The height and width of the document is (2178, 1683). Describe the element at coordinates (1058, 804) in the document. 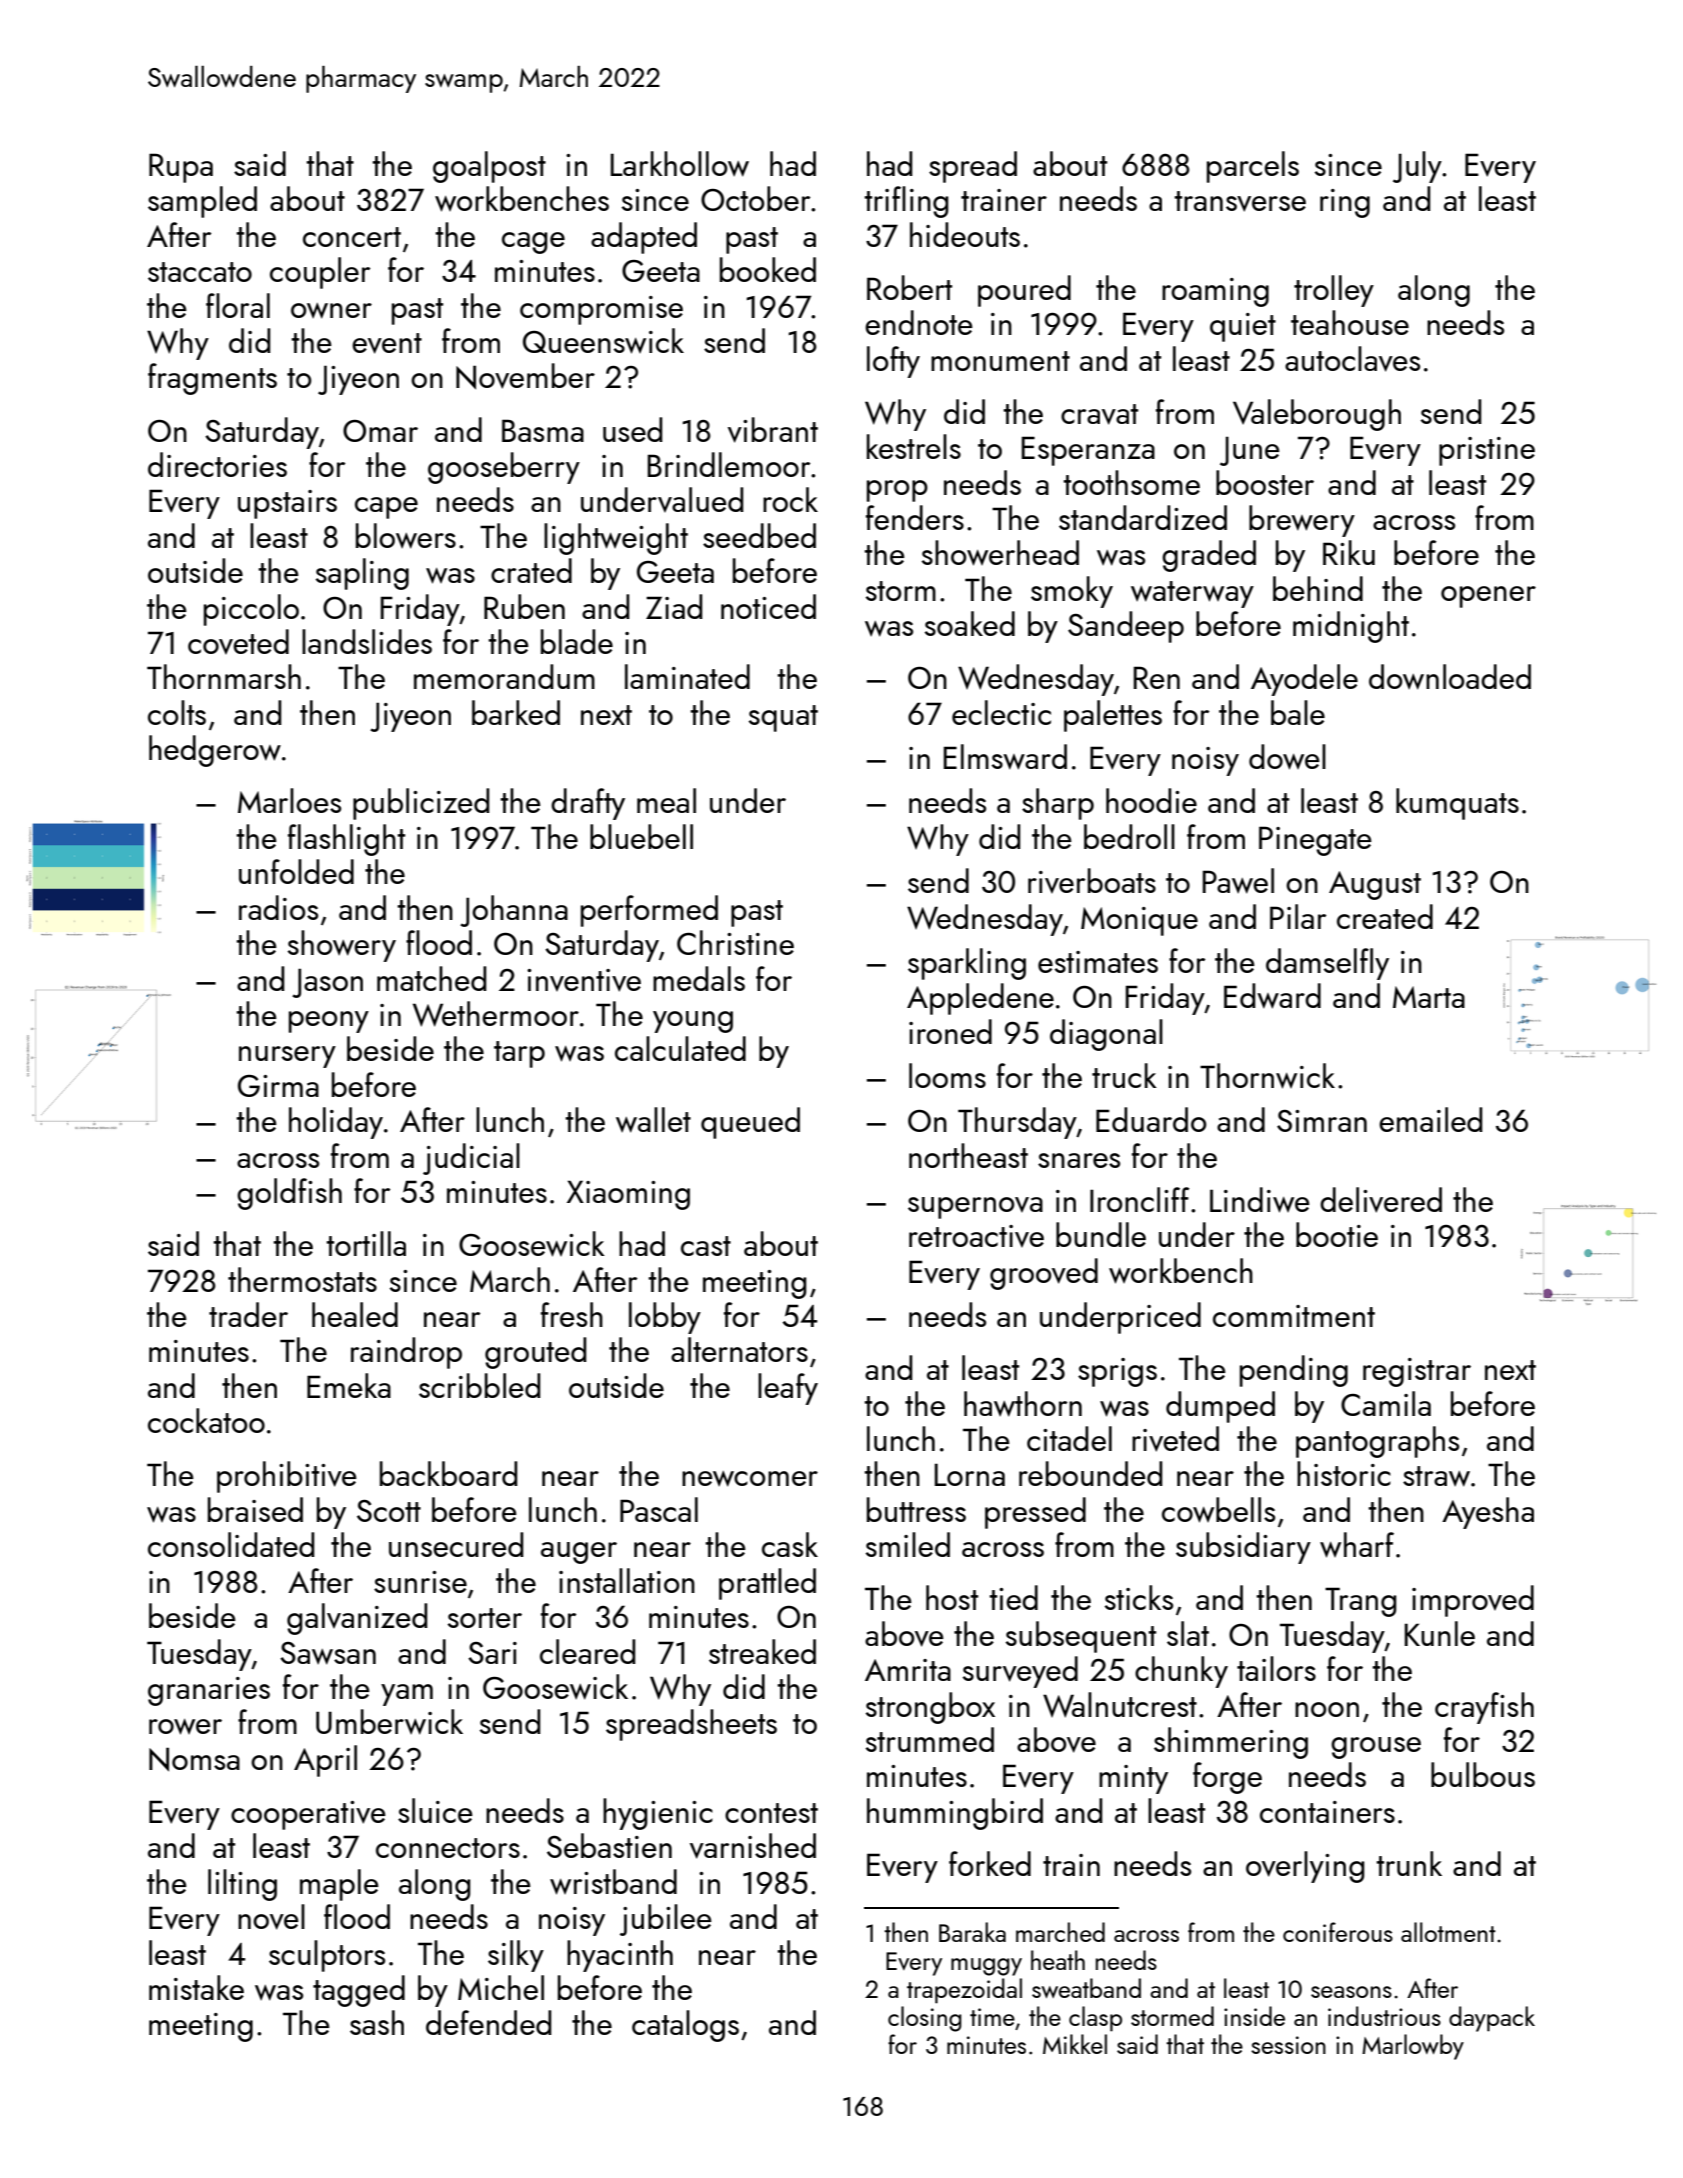

I see `sharp` at that location.
